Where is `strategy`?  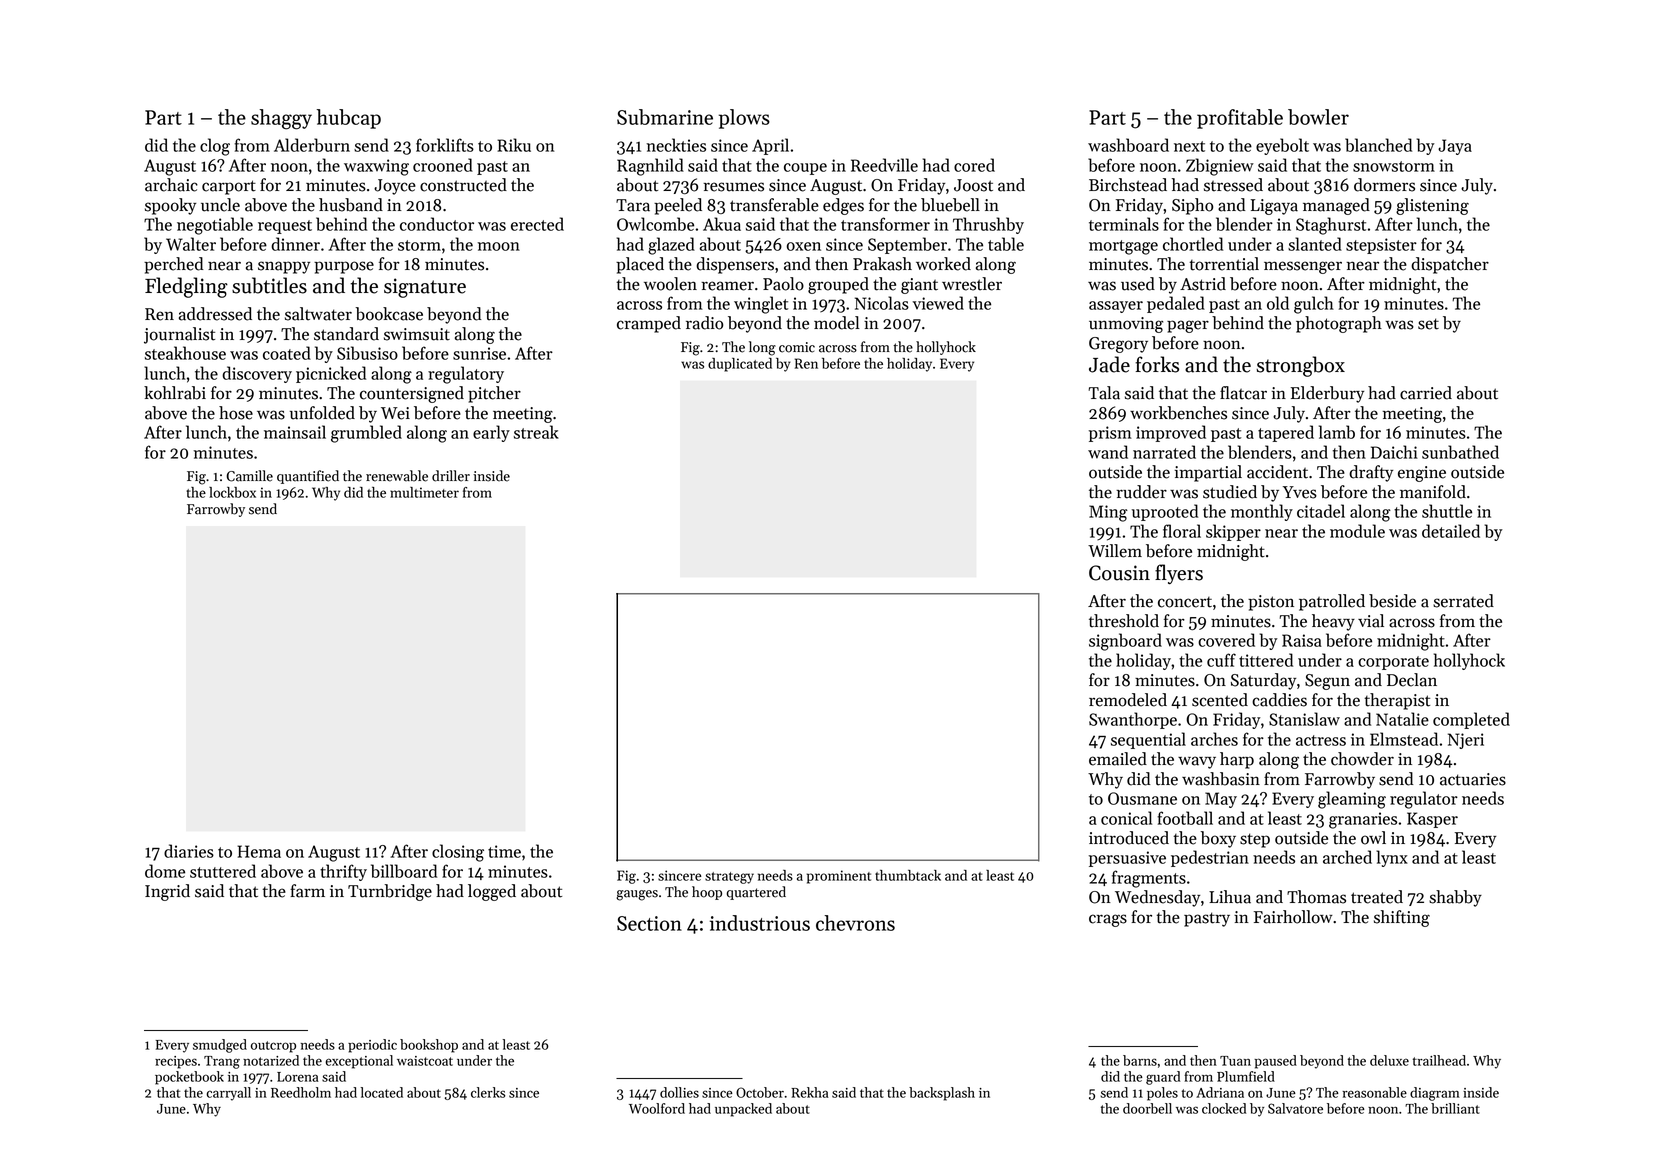
strategy is located at coordinates (729, 878).
